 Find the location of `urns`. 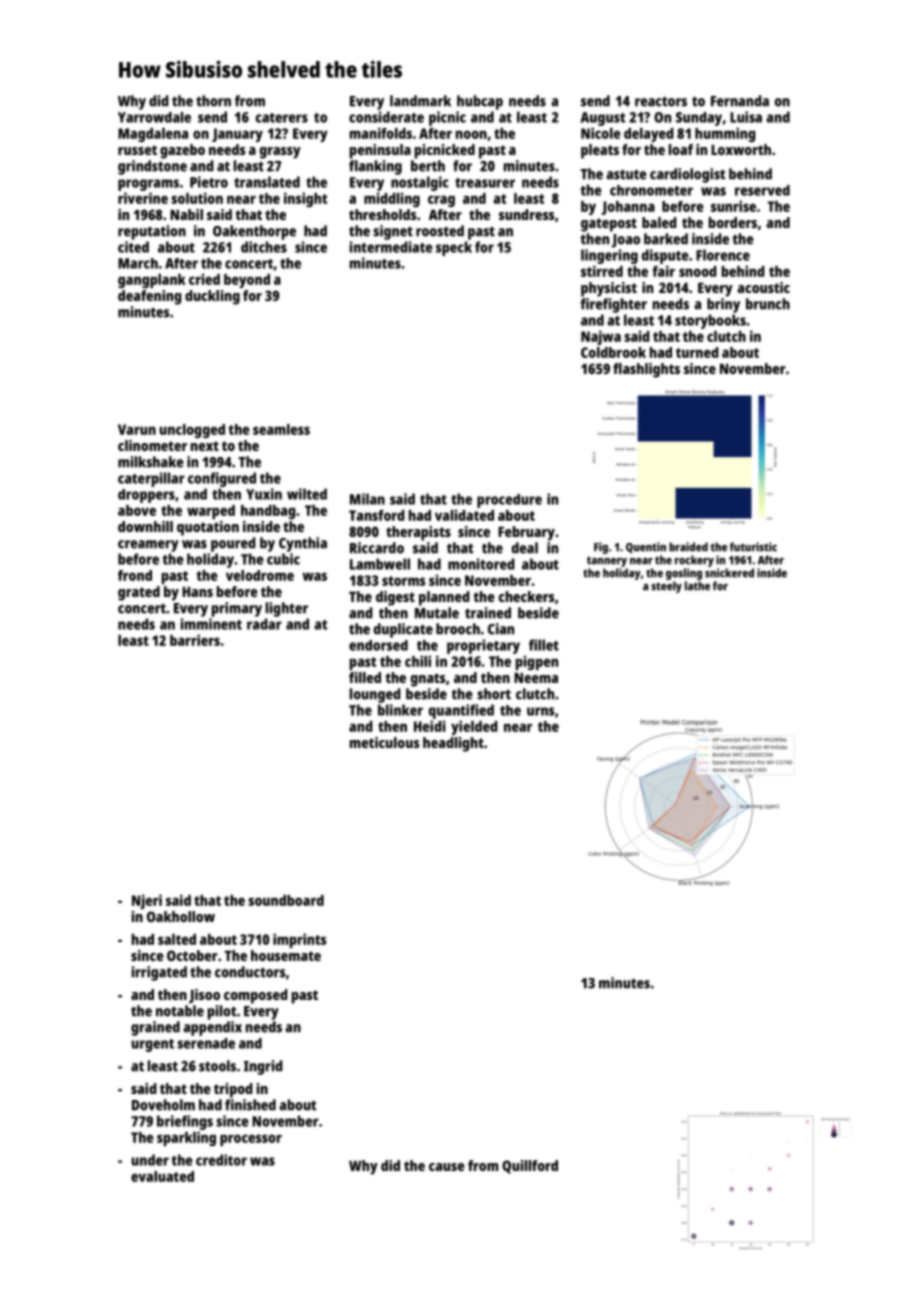

urns is located at coordinates (540, 711).
